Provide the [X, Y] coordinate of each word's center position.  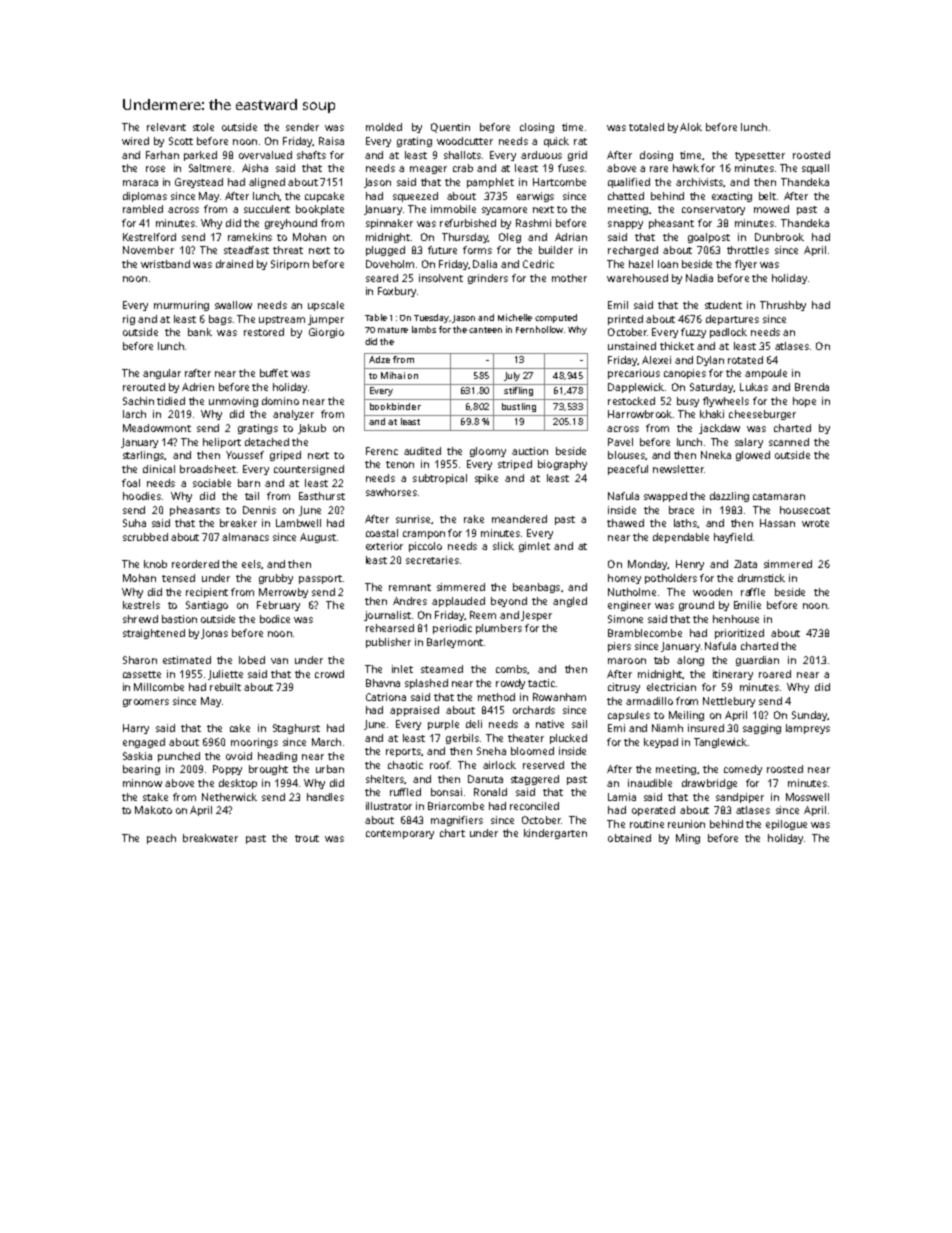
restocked [631, 401]
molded [384, 127]
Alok [691, 127]
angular [162, 374]
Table [376, 317]
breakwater [210, 838]
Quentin [450, 128]
